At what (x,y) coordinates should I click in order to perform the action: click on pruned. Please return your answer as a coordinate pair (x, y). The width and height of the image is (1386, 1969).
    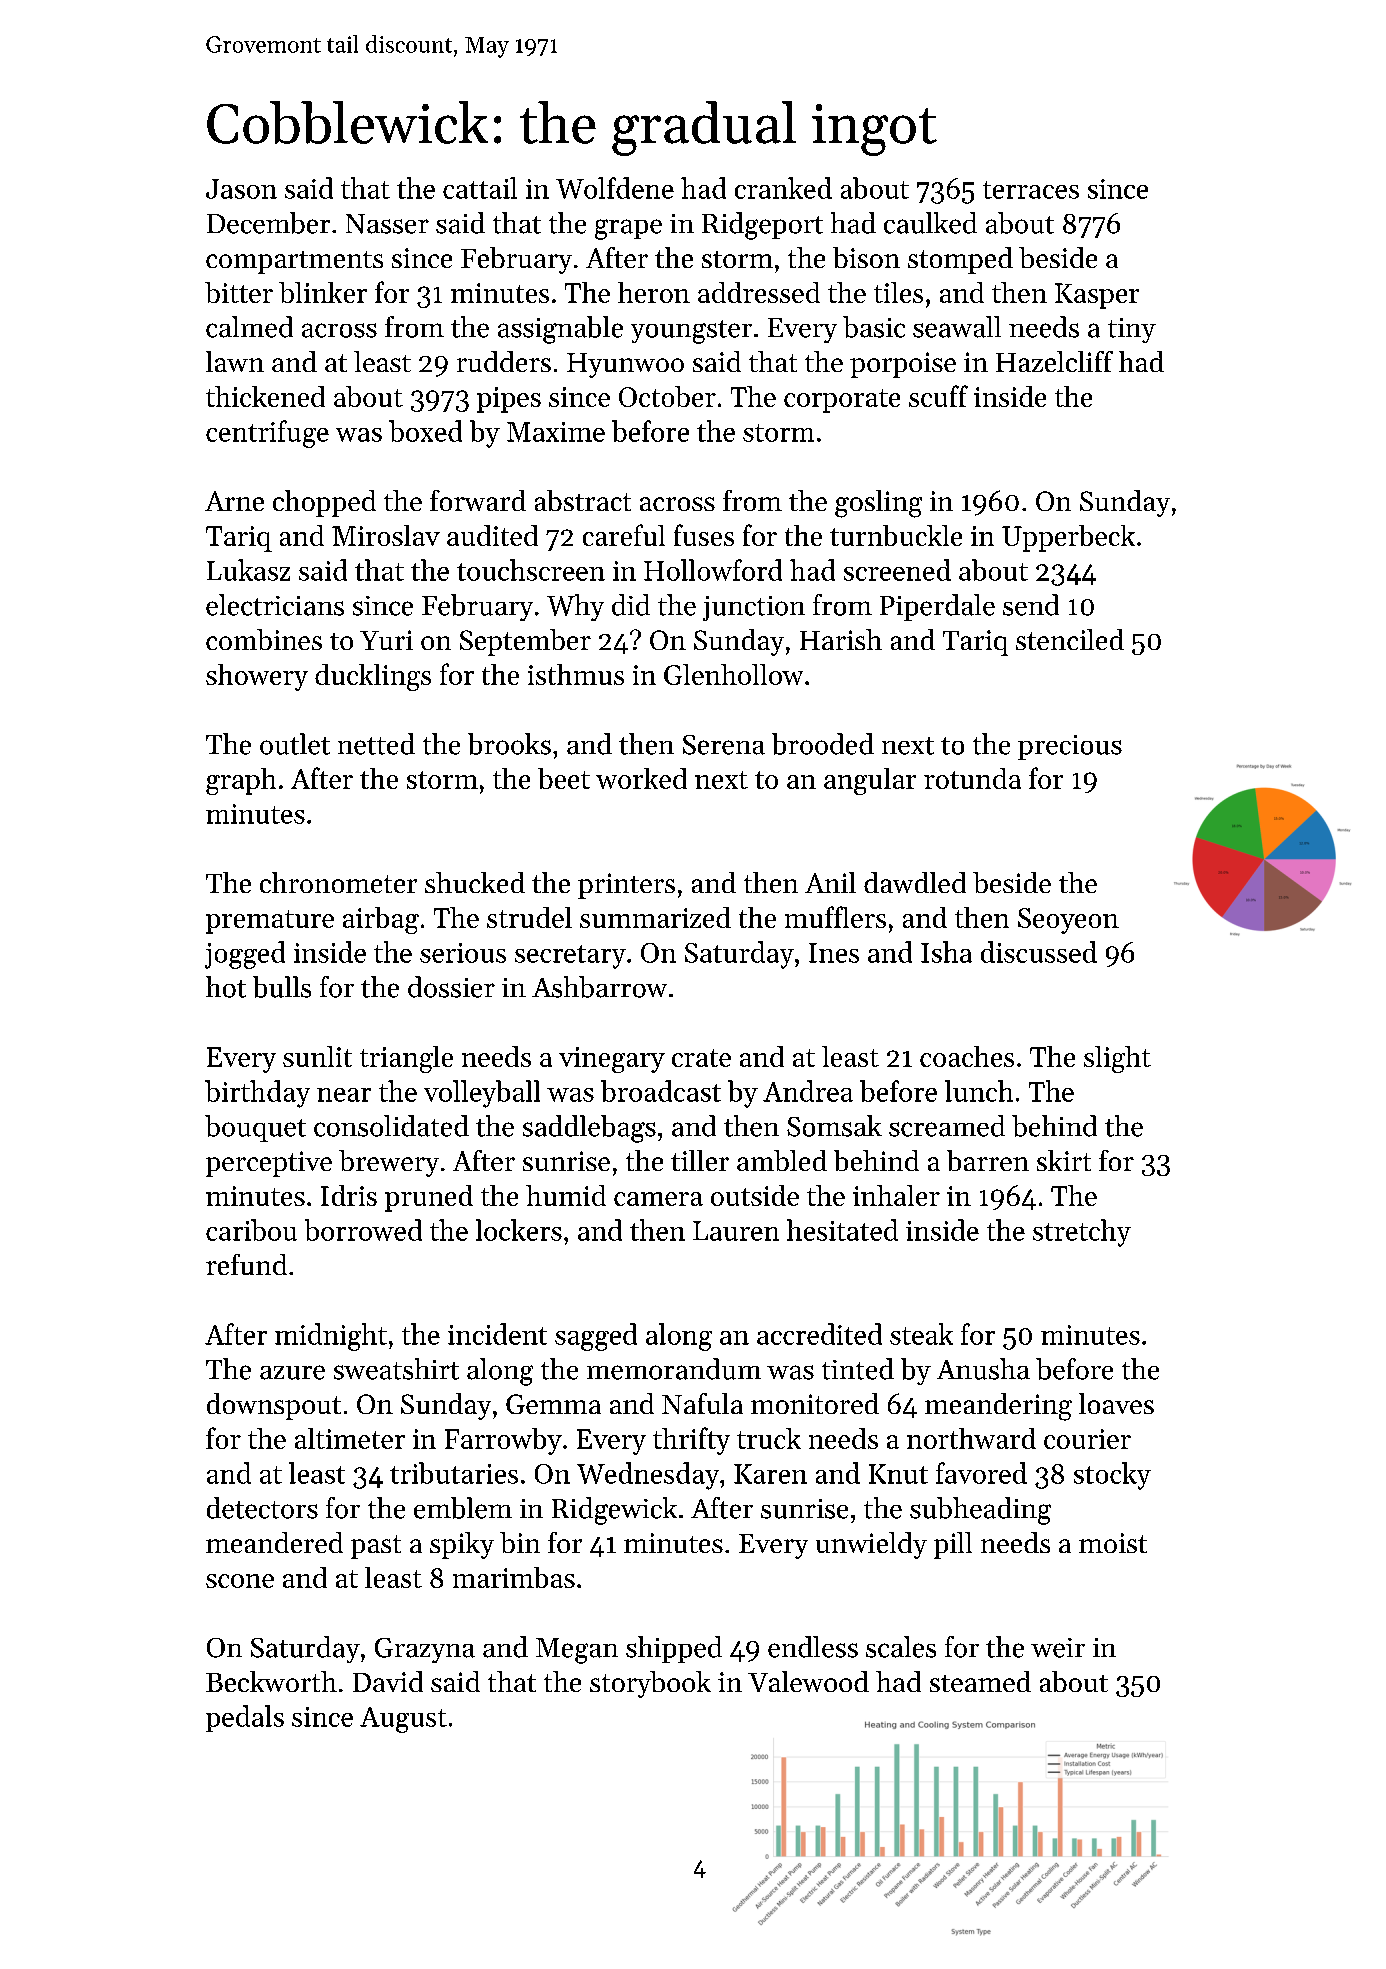
    Looking at the image, I should click on (429, 1198).
